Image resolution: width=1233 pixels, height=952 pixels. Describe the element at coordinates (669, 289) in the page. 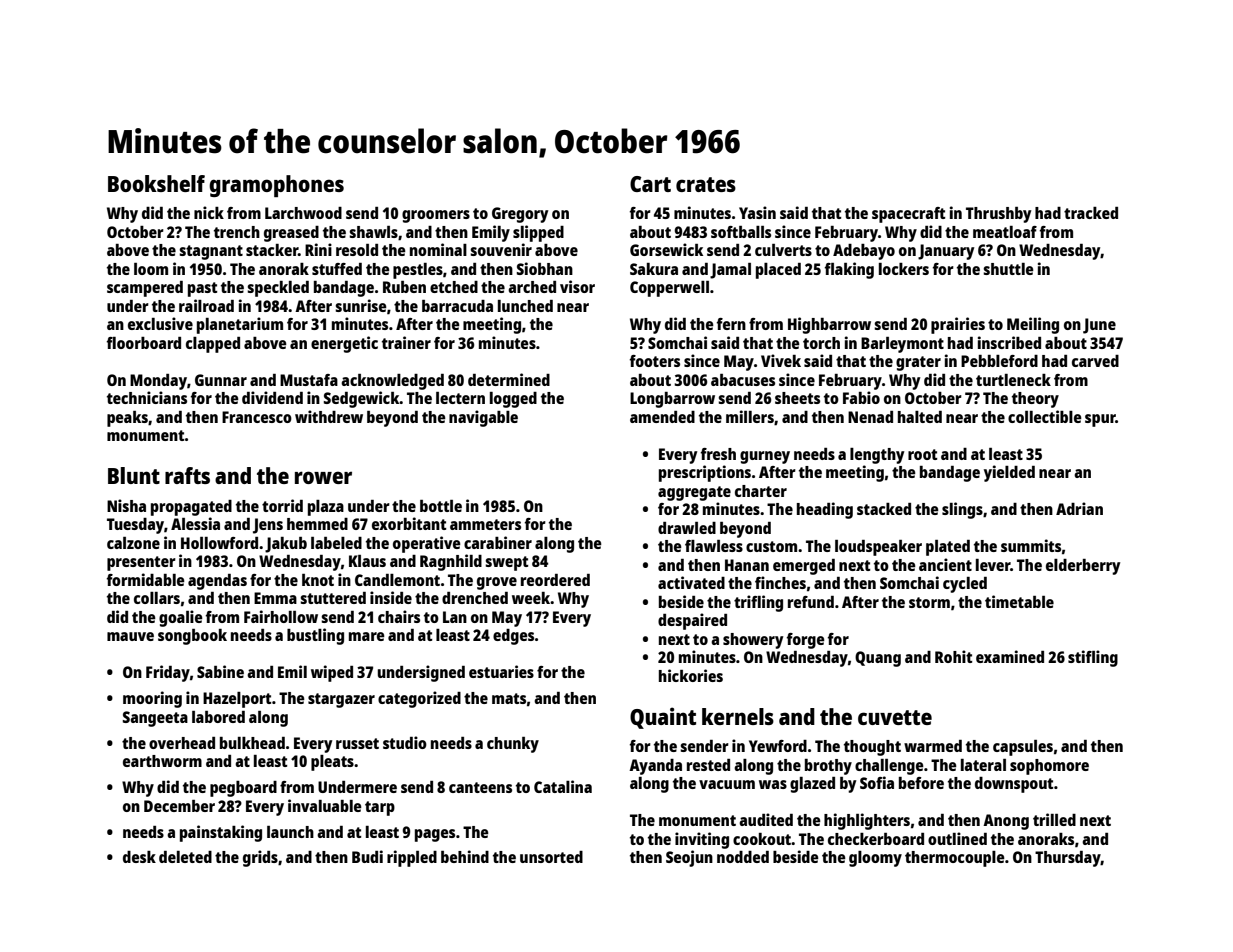

I see `Copperwell` at that location.
